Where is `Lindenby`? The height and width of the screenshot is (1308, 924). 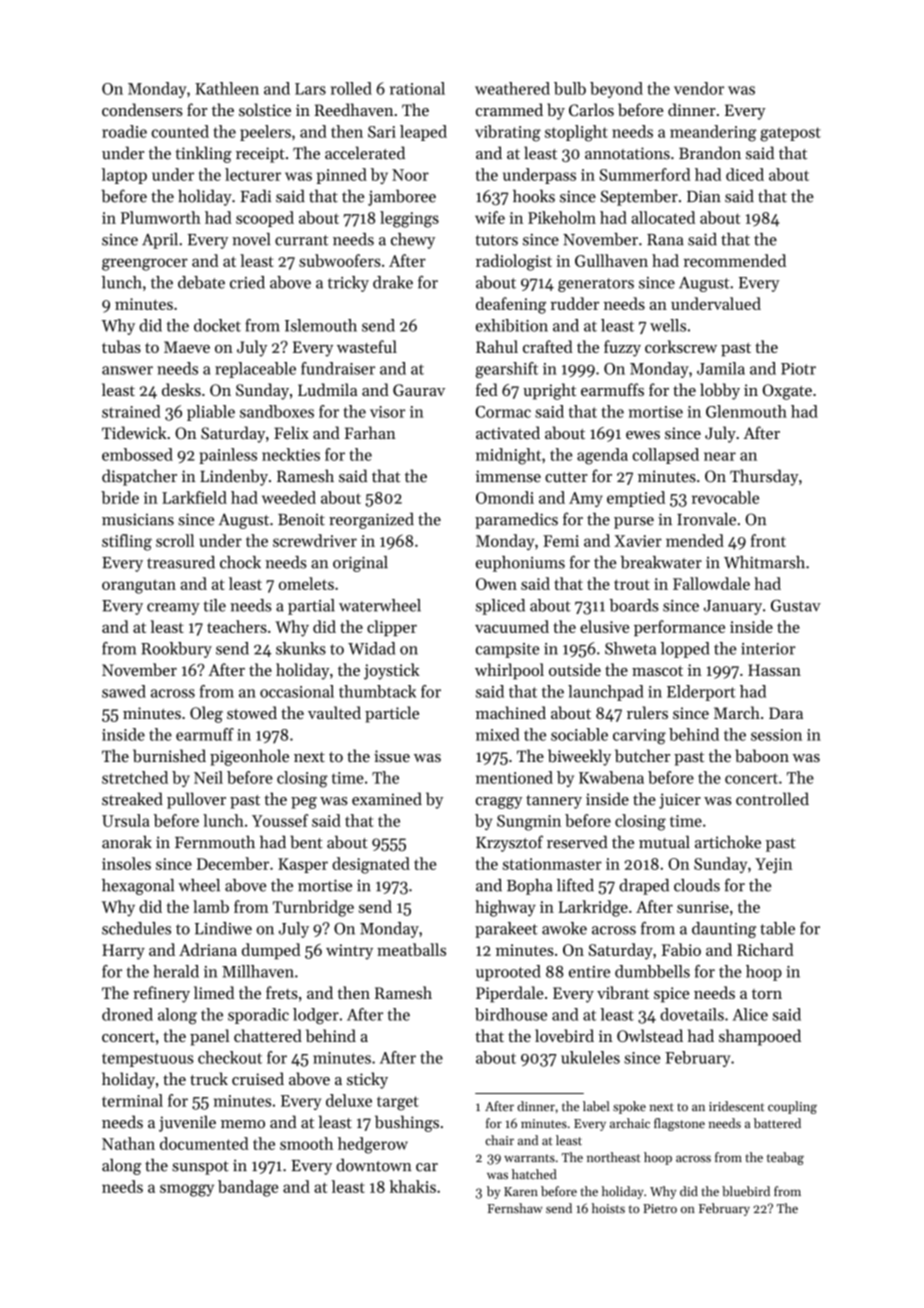
Lindenby is located at coordinates (234, 477).
